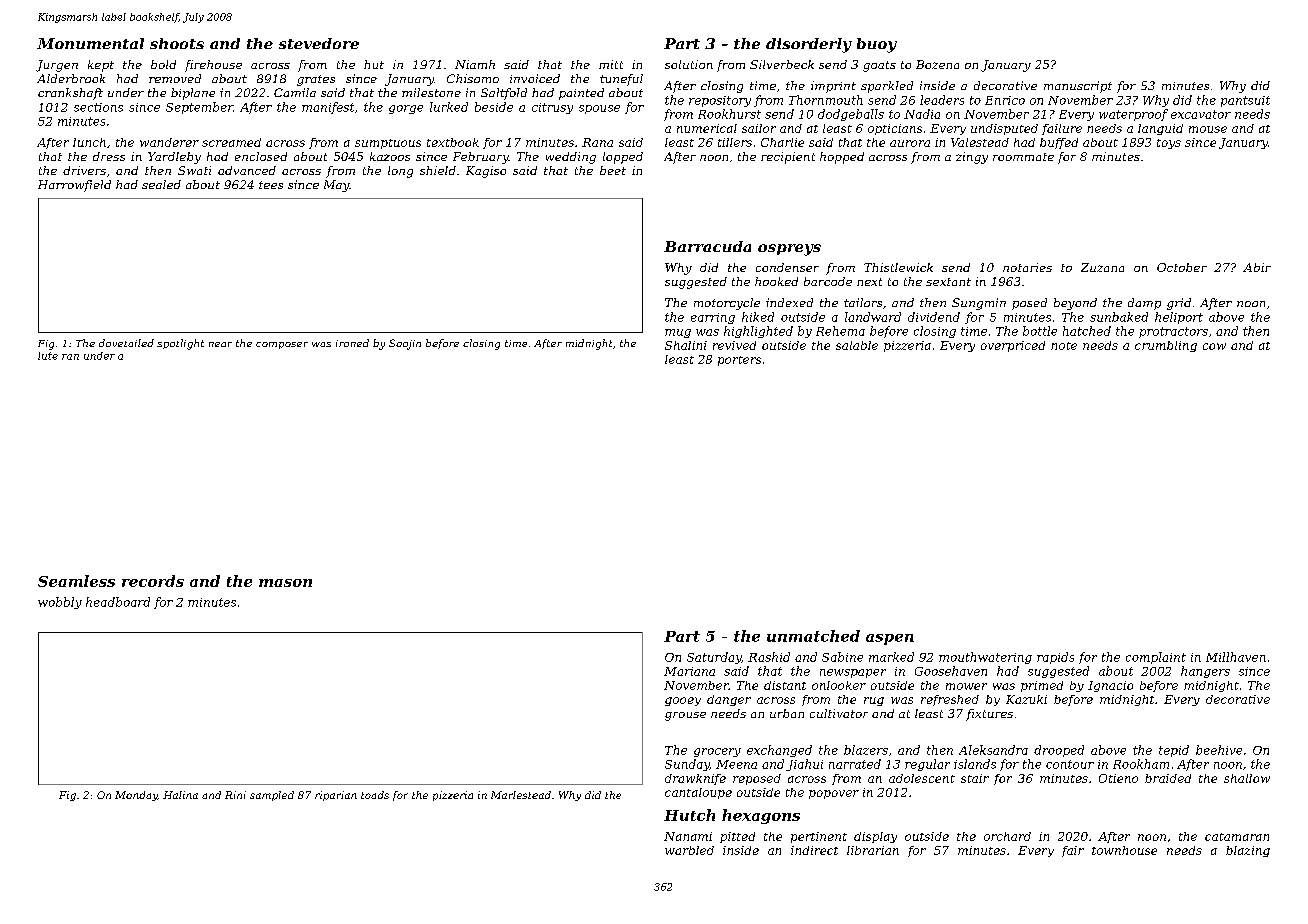 This document has height=924, width=1308. I want to click on buoy, so click(877, 45).
